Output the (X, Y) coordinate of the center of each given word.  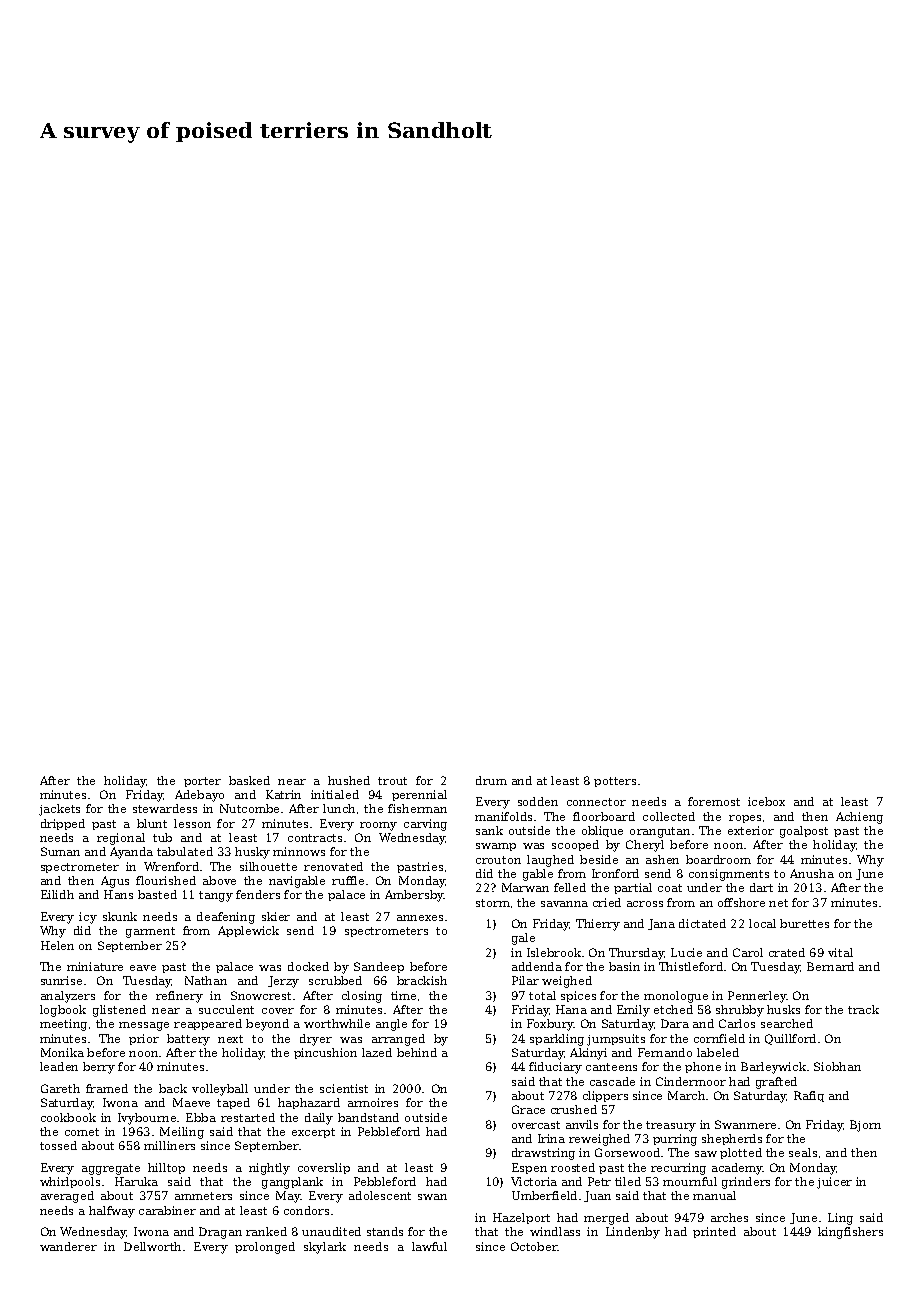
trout (392, 781)
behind (417, 1052)
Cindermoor (691, 1081)
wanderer (68, 1246)
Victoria (534, 1181)
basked (249, 780)
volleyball (220, 1090)
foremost (714, 801)
